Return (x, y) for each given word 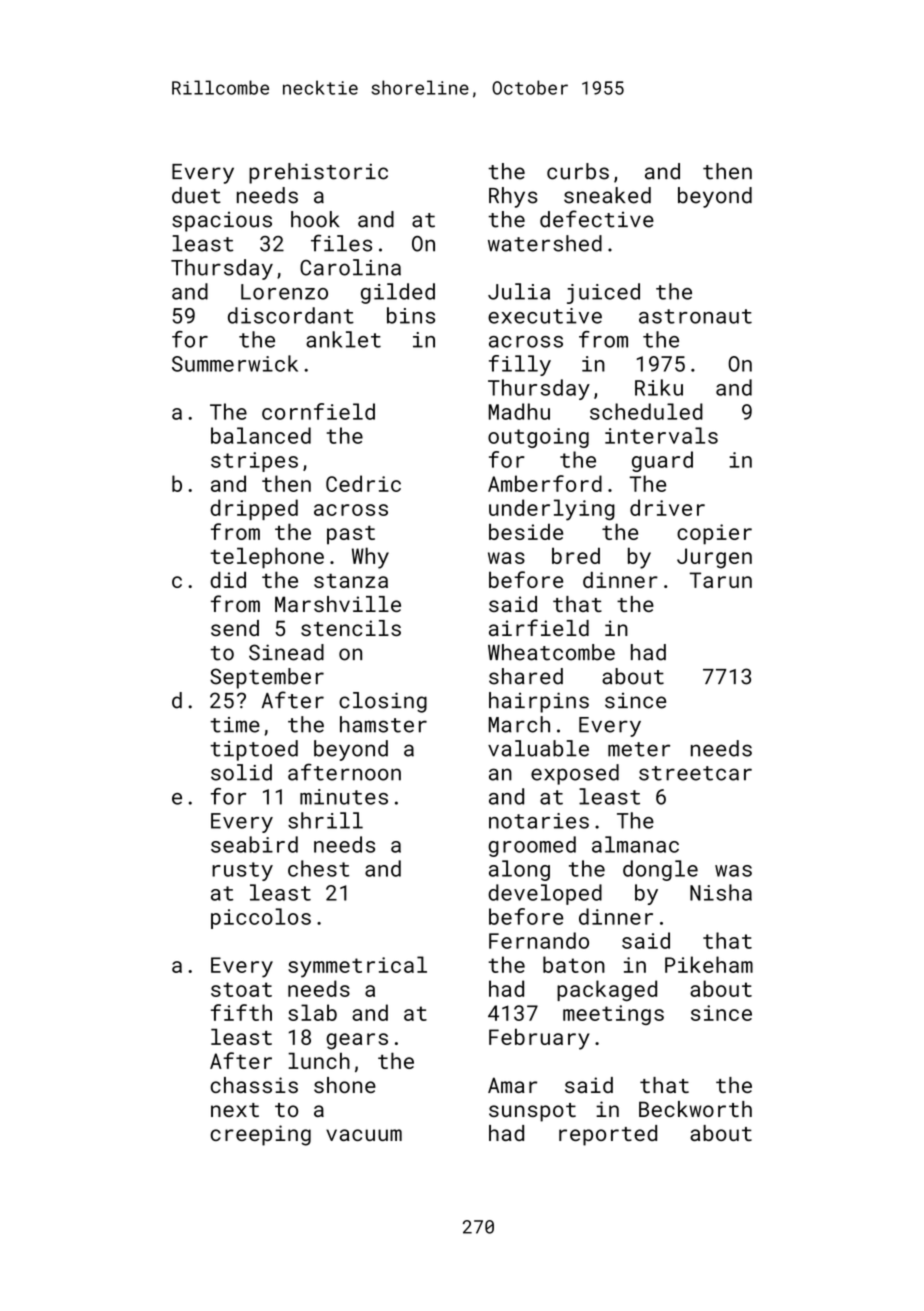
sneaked (607, 195)
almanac (635, 844)
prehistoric (318, 173)
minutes (344, 797)
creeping (260, 1135)
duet (196, 195)
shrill (325, 820)
